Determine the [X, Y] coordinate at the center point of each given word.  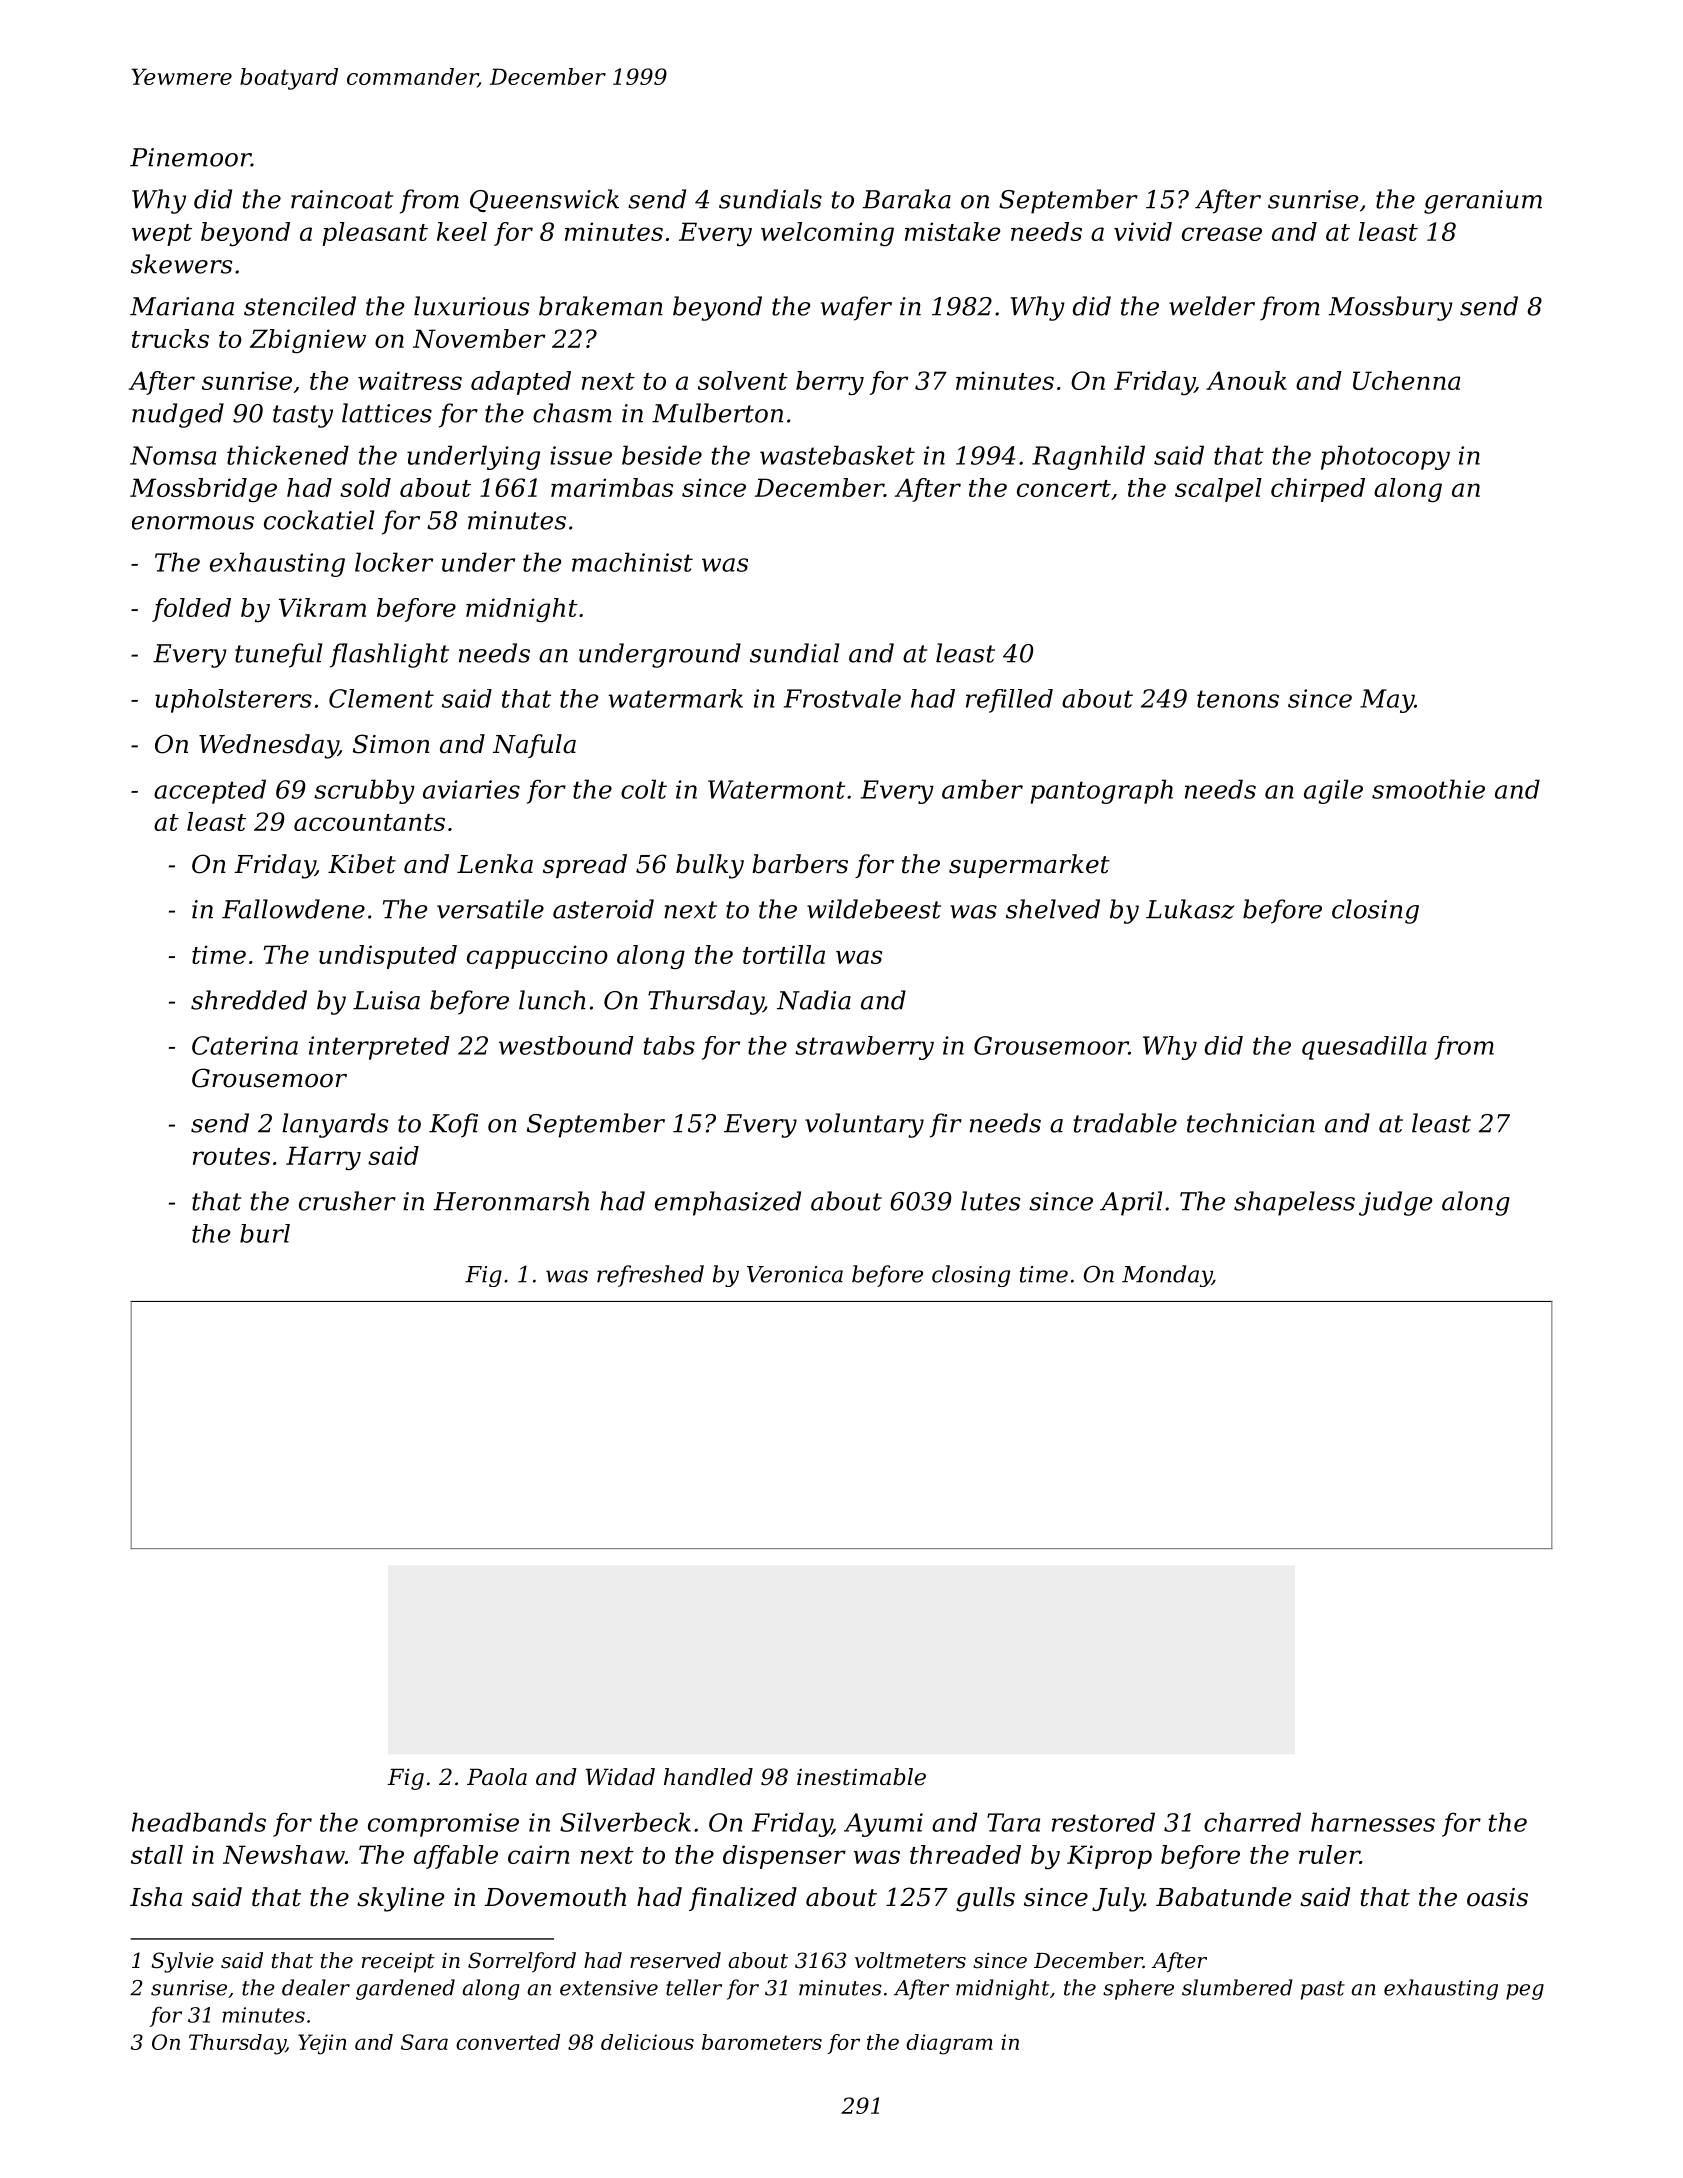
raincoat [342, 199]
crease [1222, 234]
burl [265, 1233]
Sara [424, 2042]
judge [1395, 1203]
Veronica [795, 1274]
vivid [1143, 231]
